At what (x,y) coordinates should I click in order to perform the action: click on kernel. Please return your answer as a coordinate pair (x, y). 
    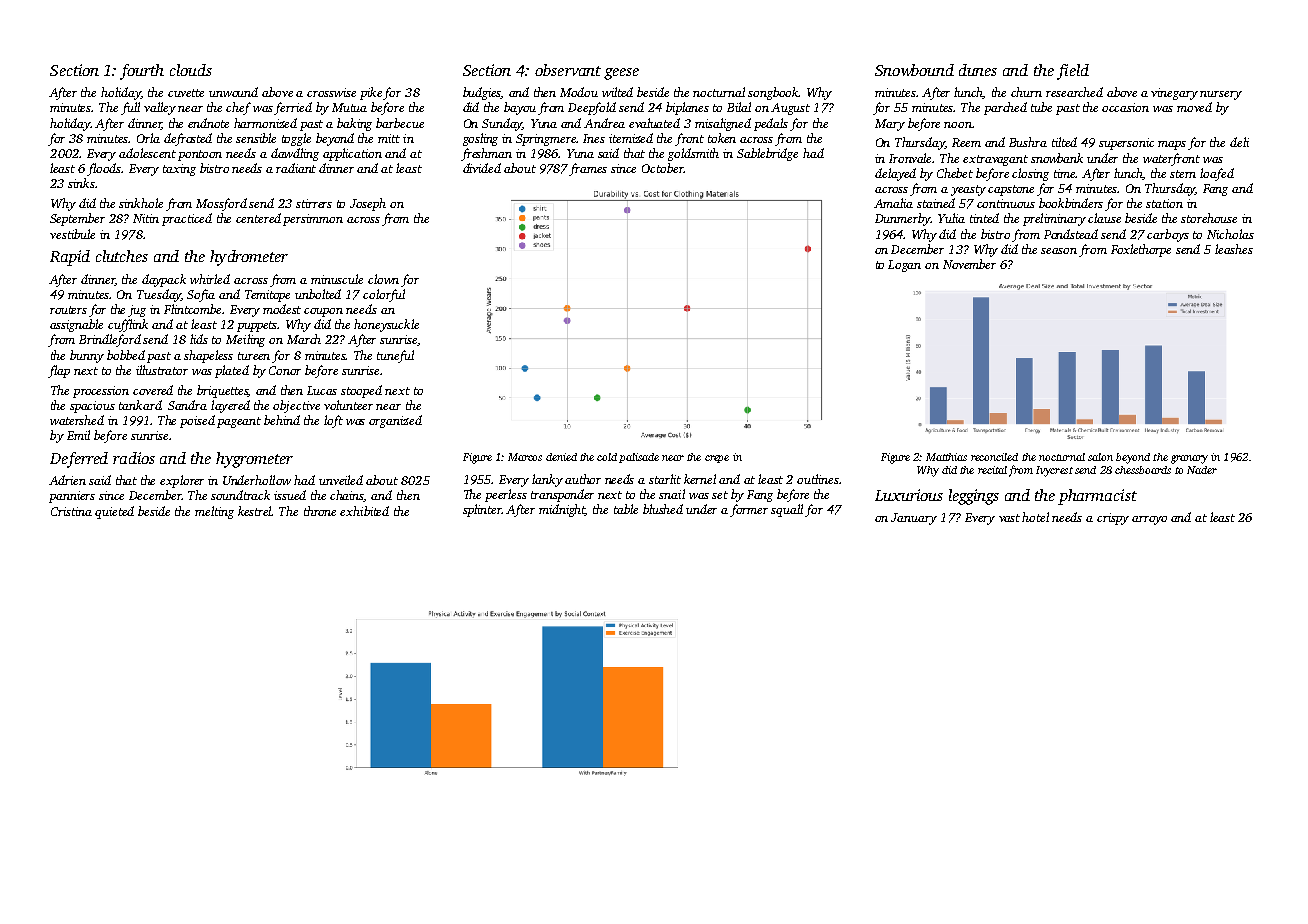
    Looking at the image, I should click on (700, 479).
